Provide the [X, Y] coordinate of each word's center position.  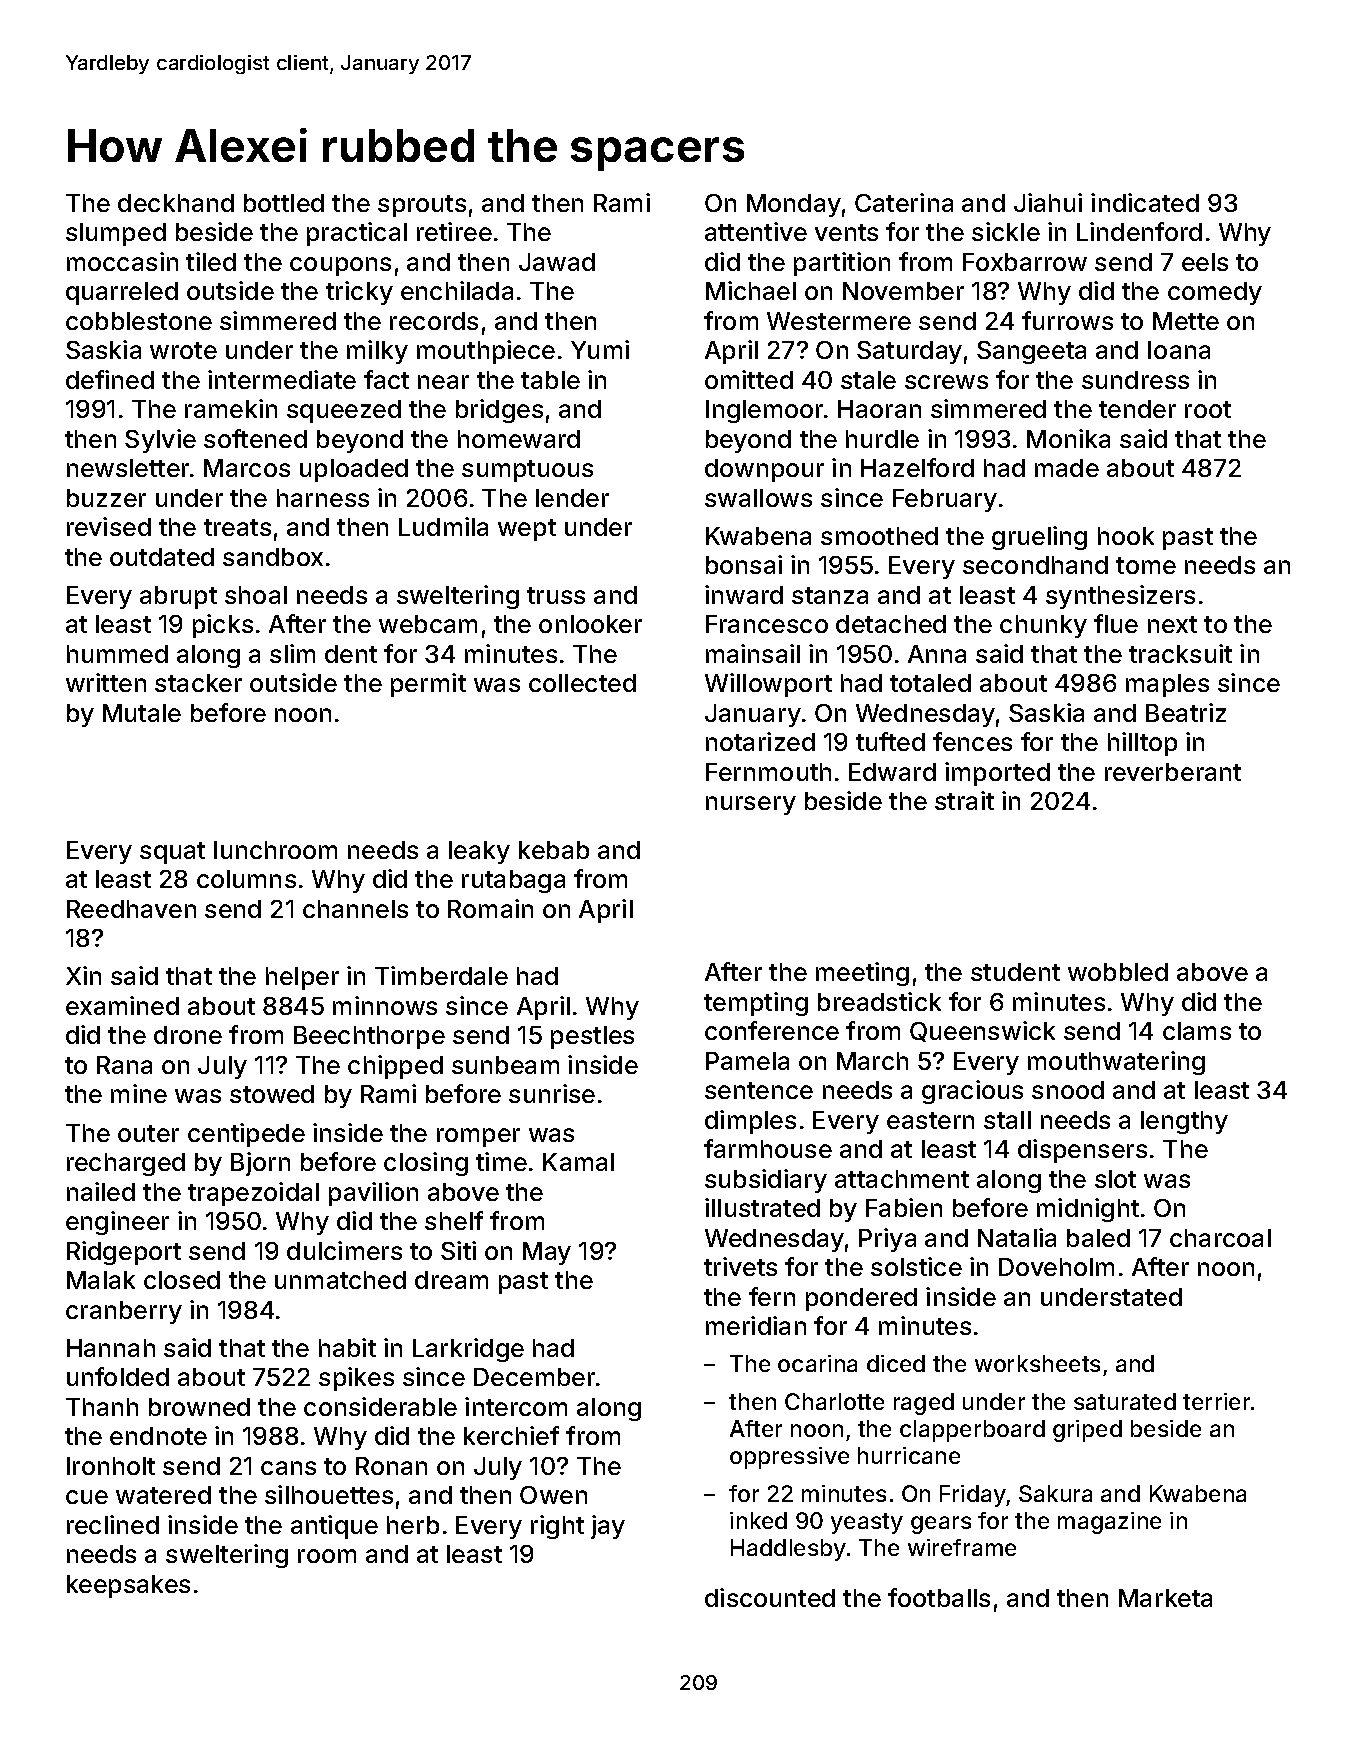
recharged [126, 1164]
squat [172, 853]
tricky [359, 293]
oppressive [789, 1458]
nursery [751, 805]
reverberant [1173, 772]
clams [1197, 1031]
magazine [1109, 1523]
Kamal [578, 1162]
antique [334, 1527]
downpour [764, 470]
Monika [1068, 438]
